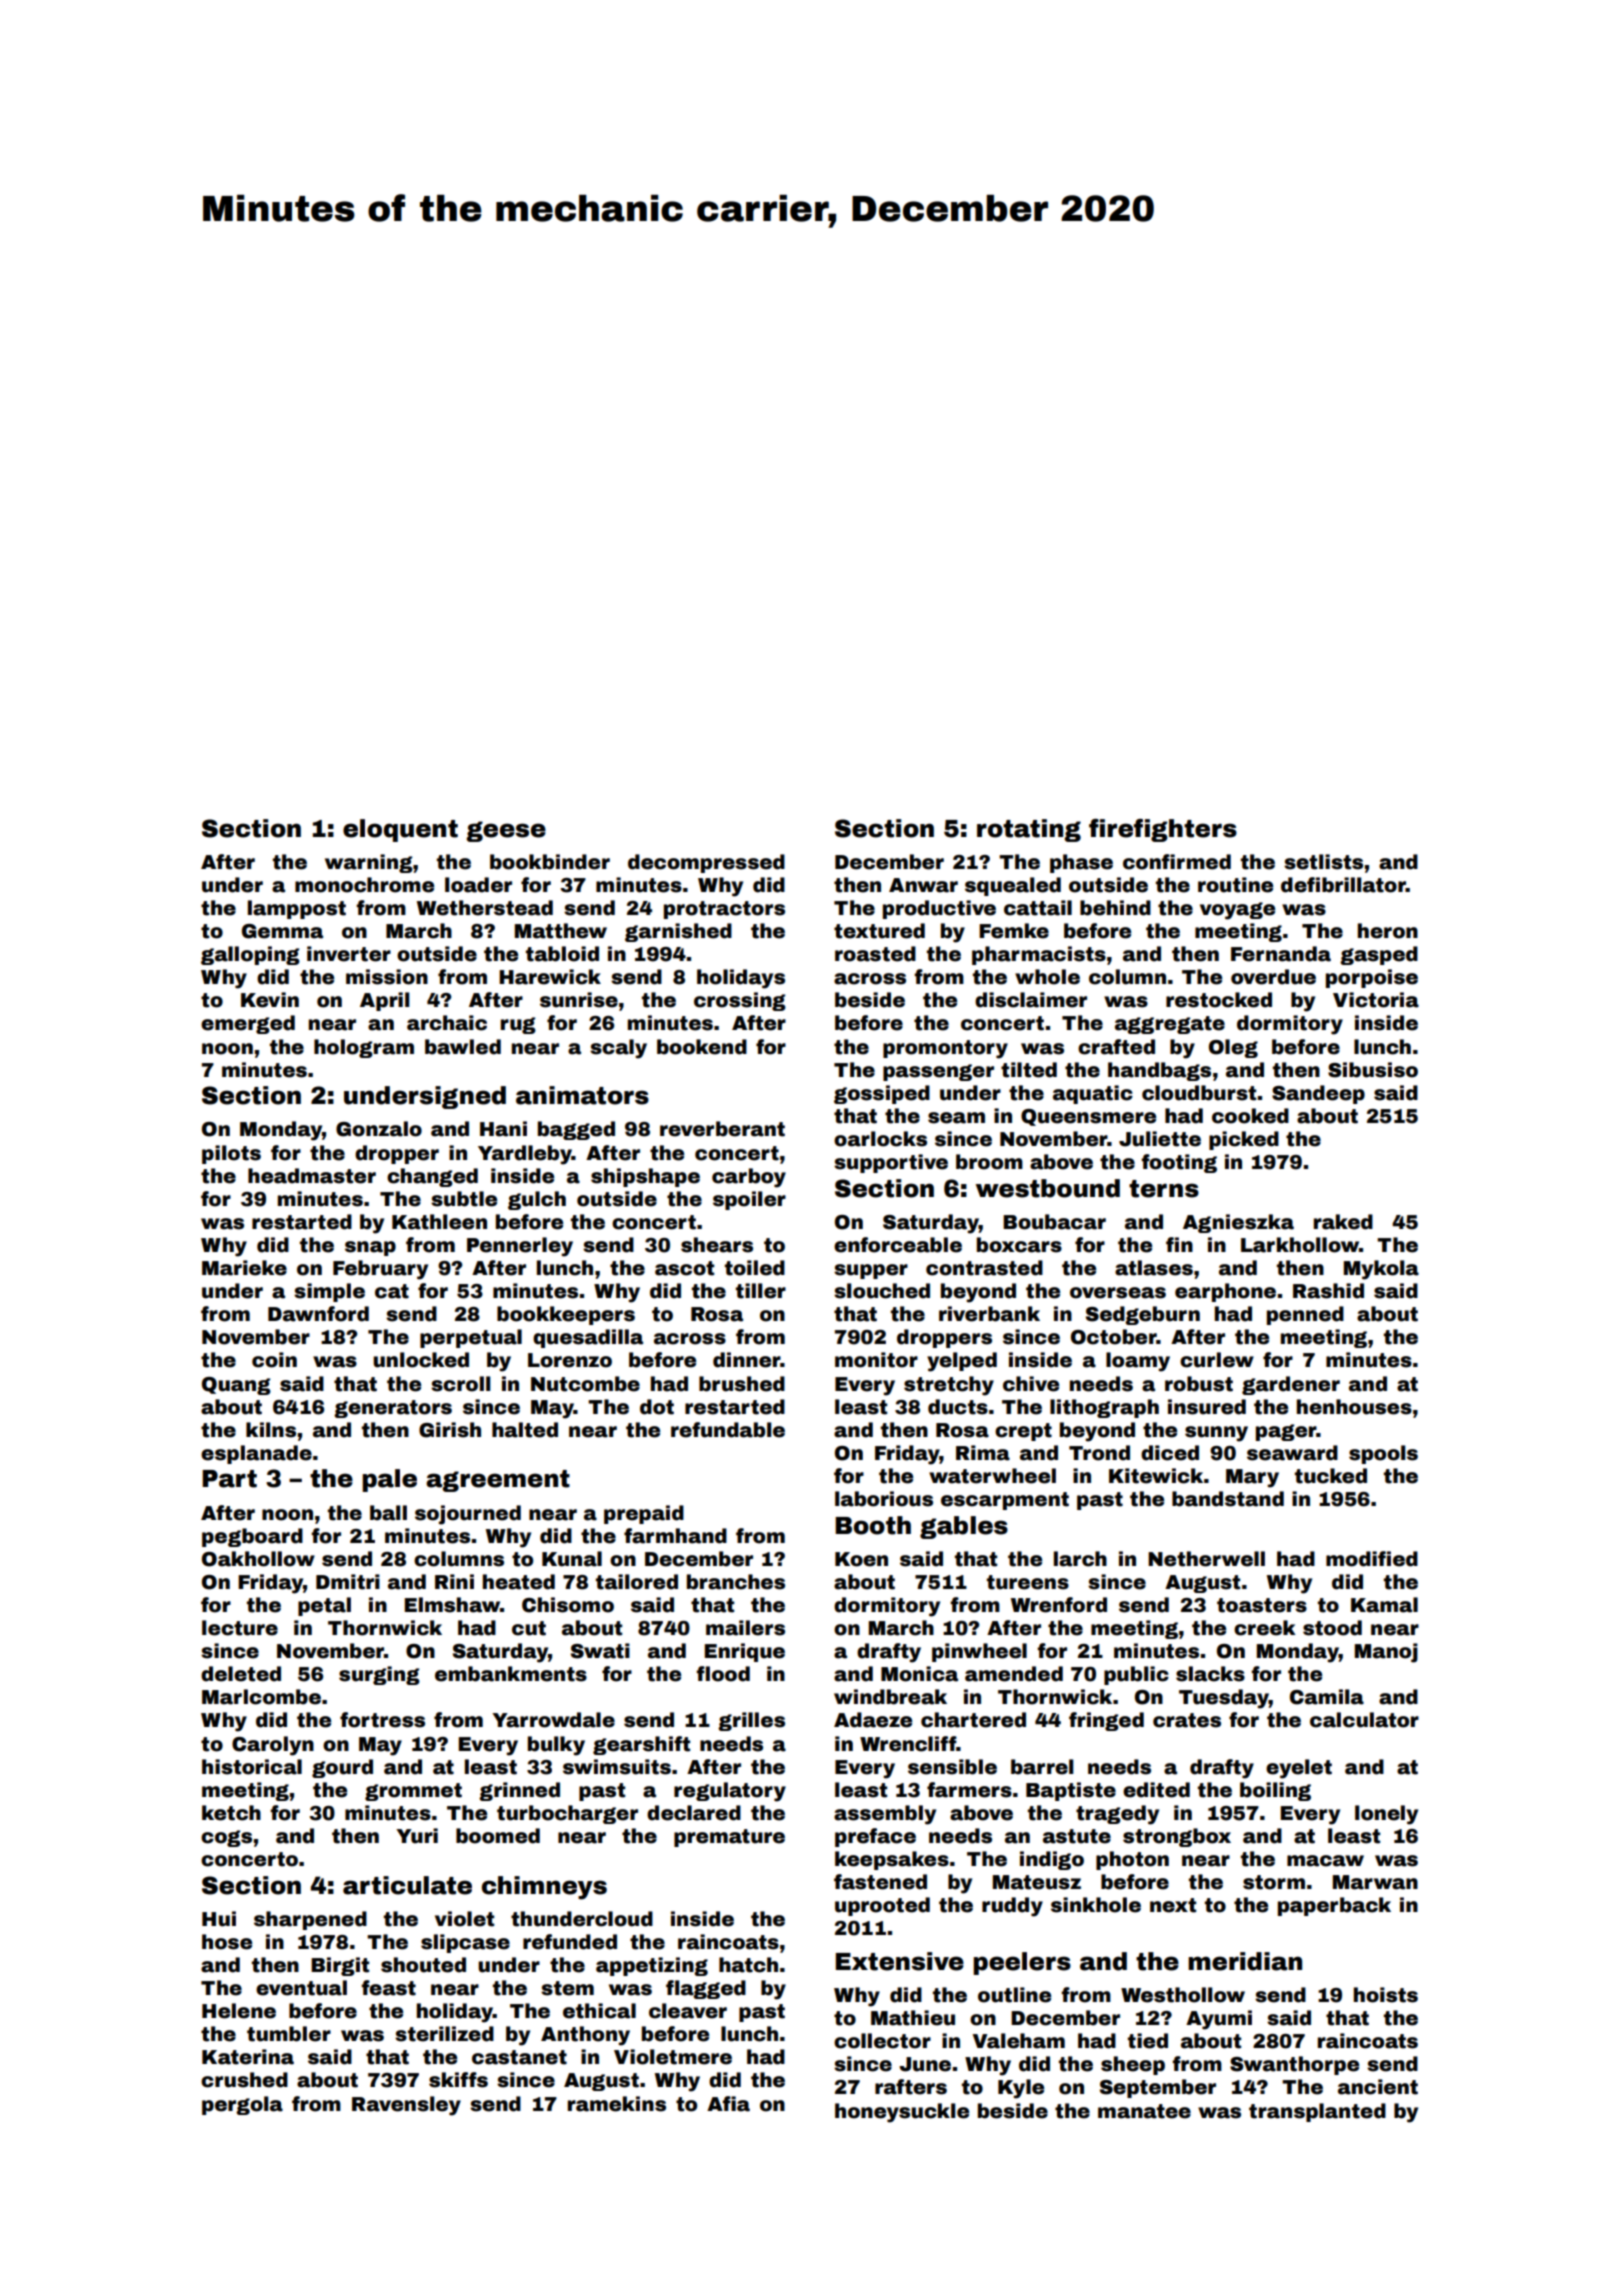 The height and width of the image is (2292, 1620). I want to click on rotating, so click(1029, 830).
